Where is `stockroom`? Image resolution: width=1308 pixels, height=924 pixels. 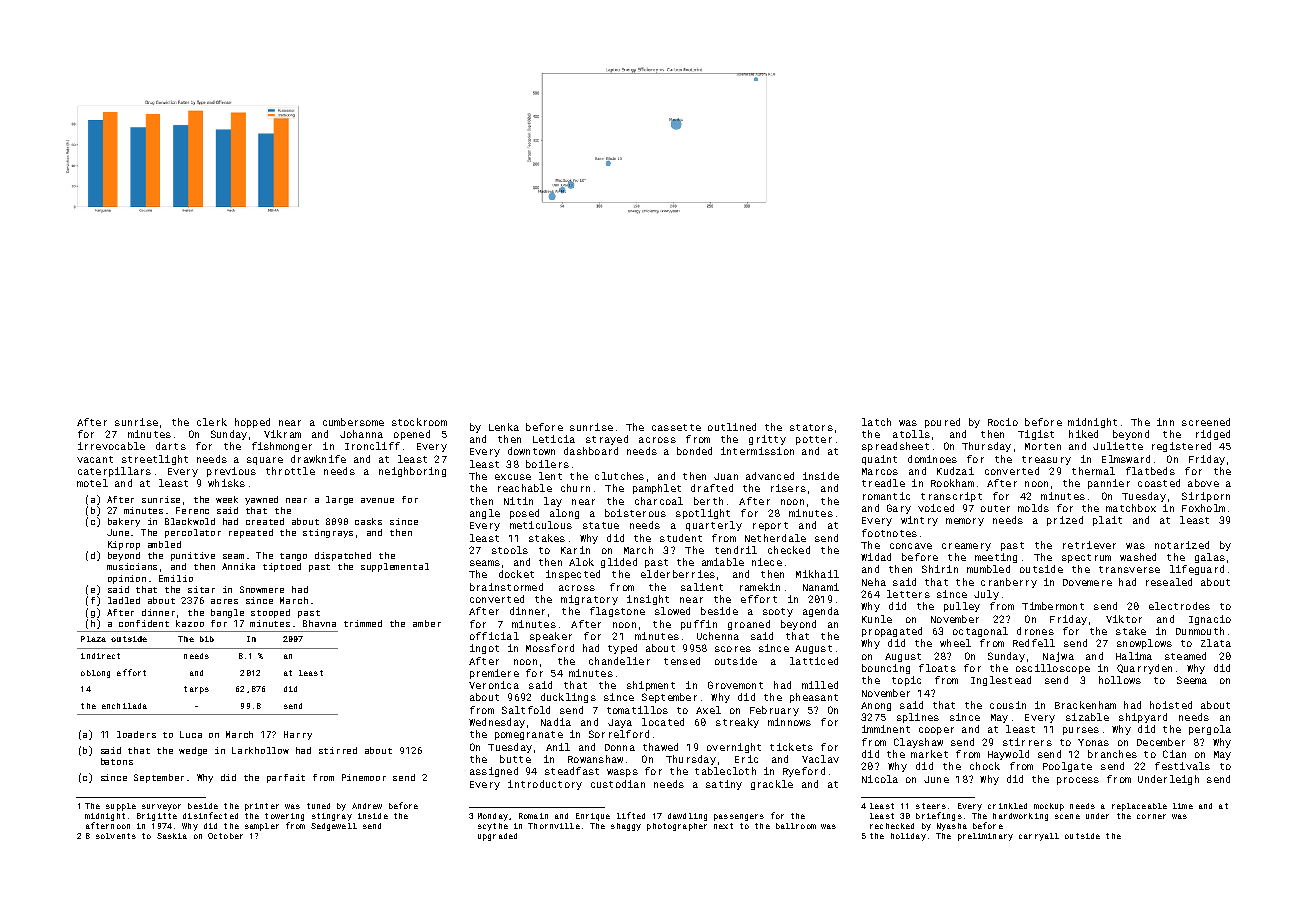
stockroom is located at coordinates (419, 422).
